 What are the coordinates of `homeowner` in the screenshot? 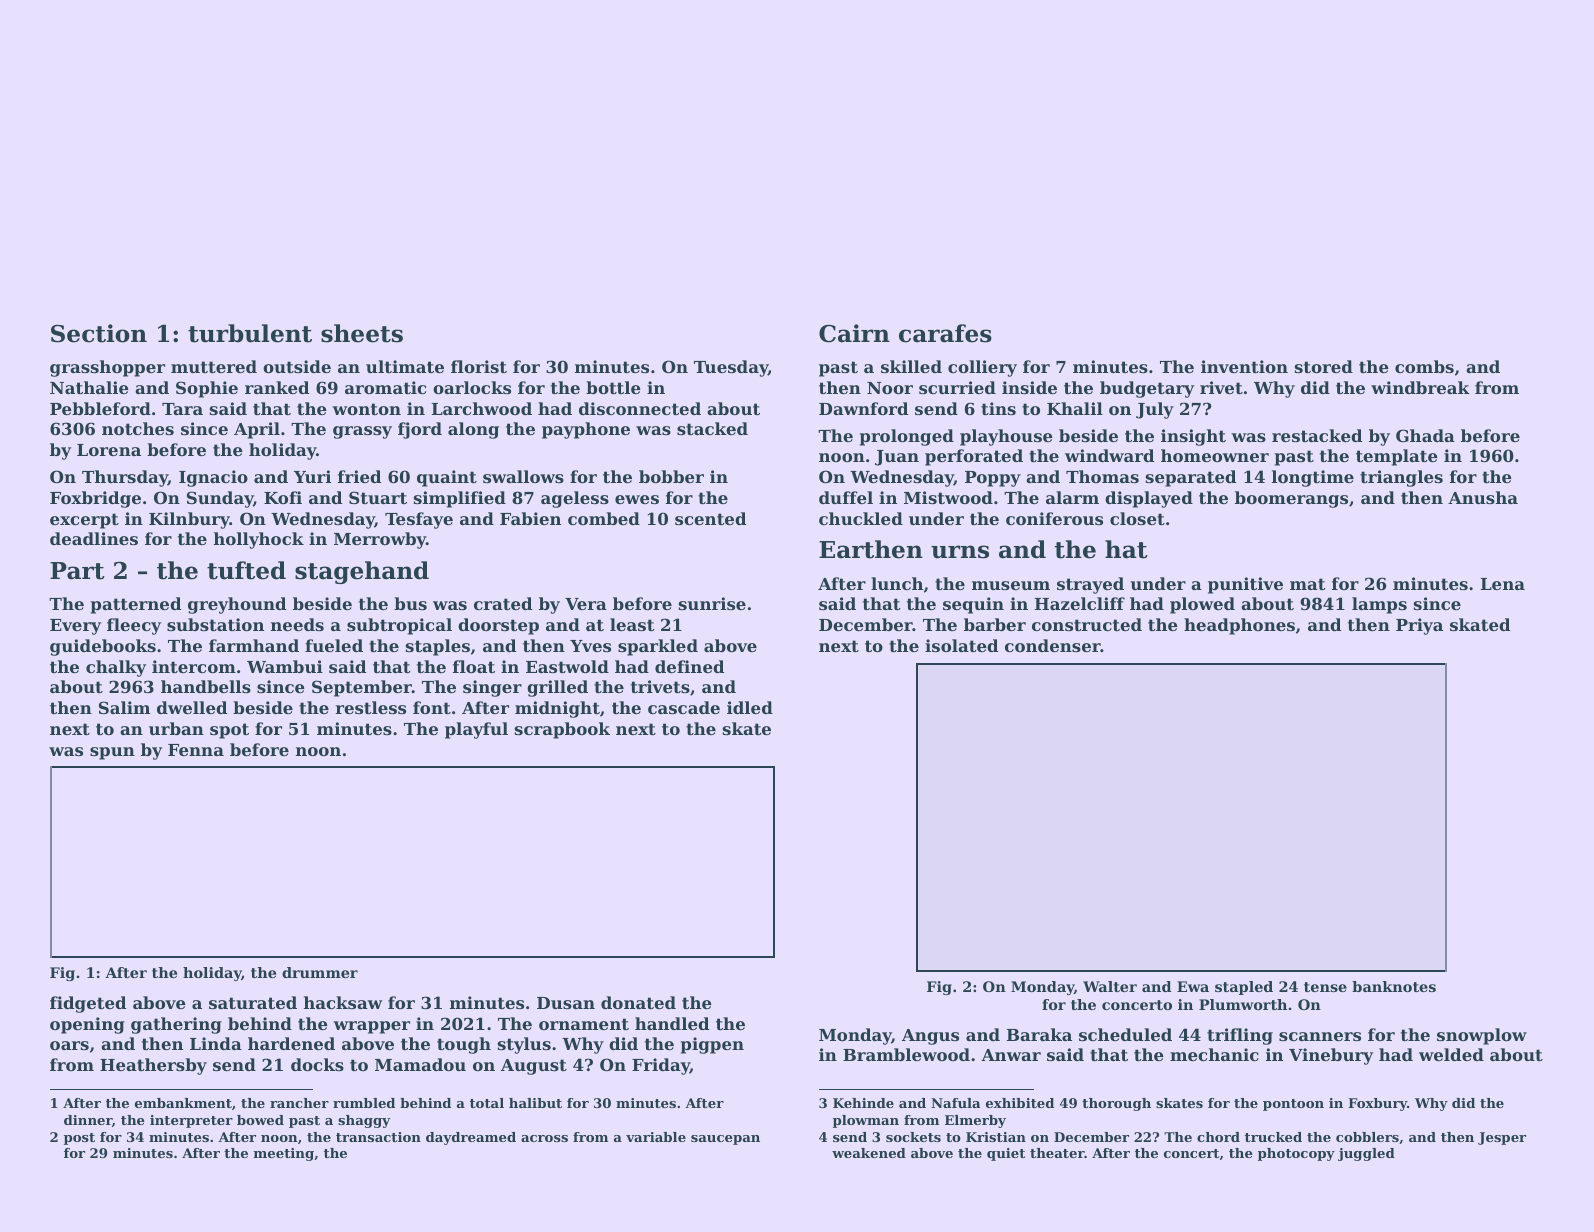 It's located at (1215, 455).
